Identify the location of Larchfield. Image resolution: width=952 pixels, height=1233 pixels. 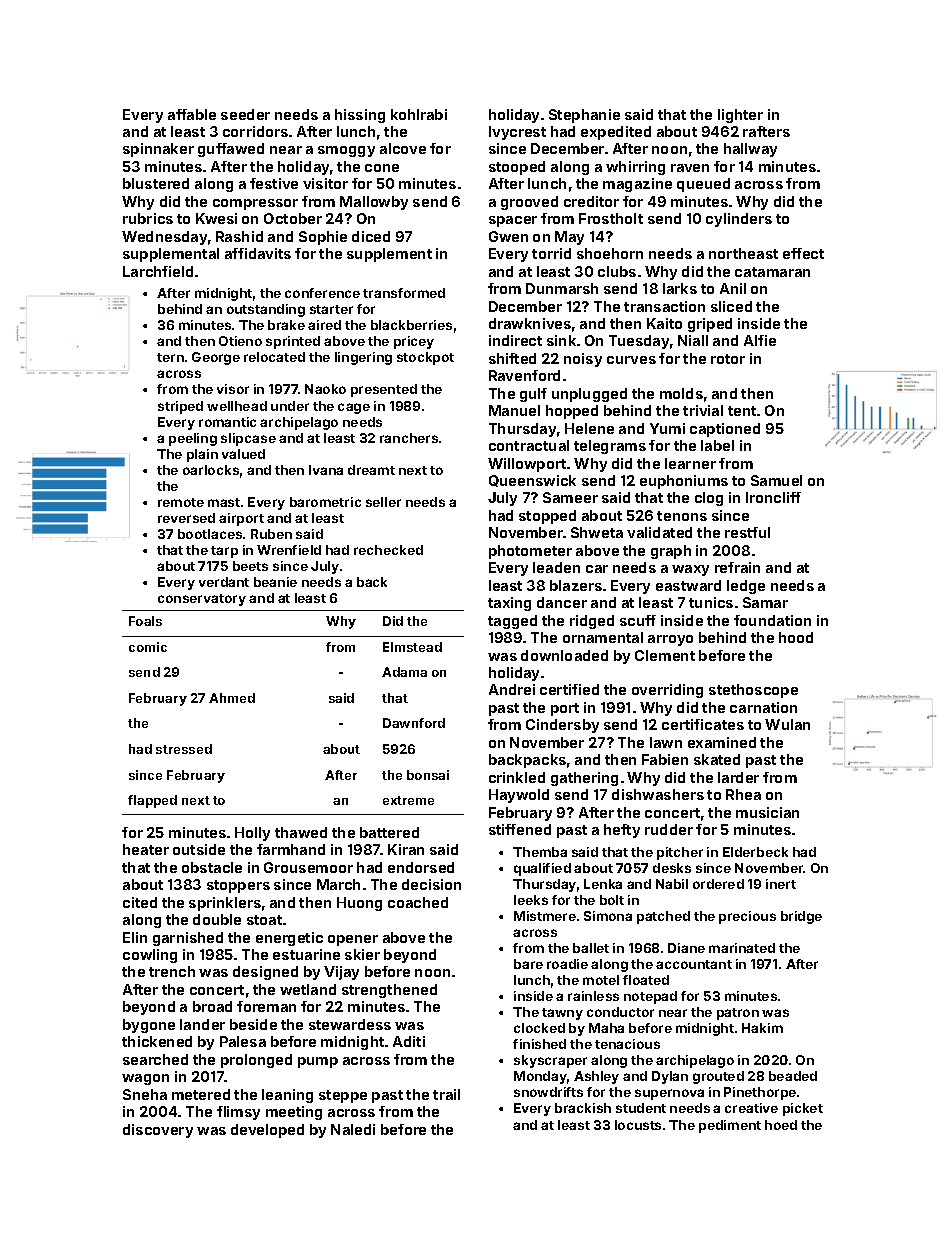
(158, 271).
